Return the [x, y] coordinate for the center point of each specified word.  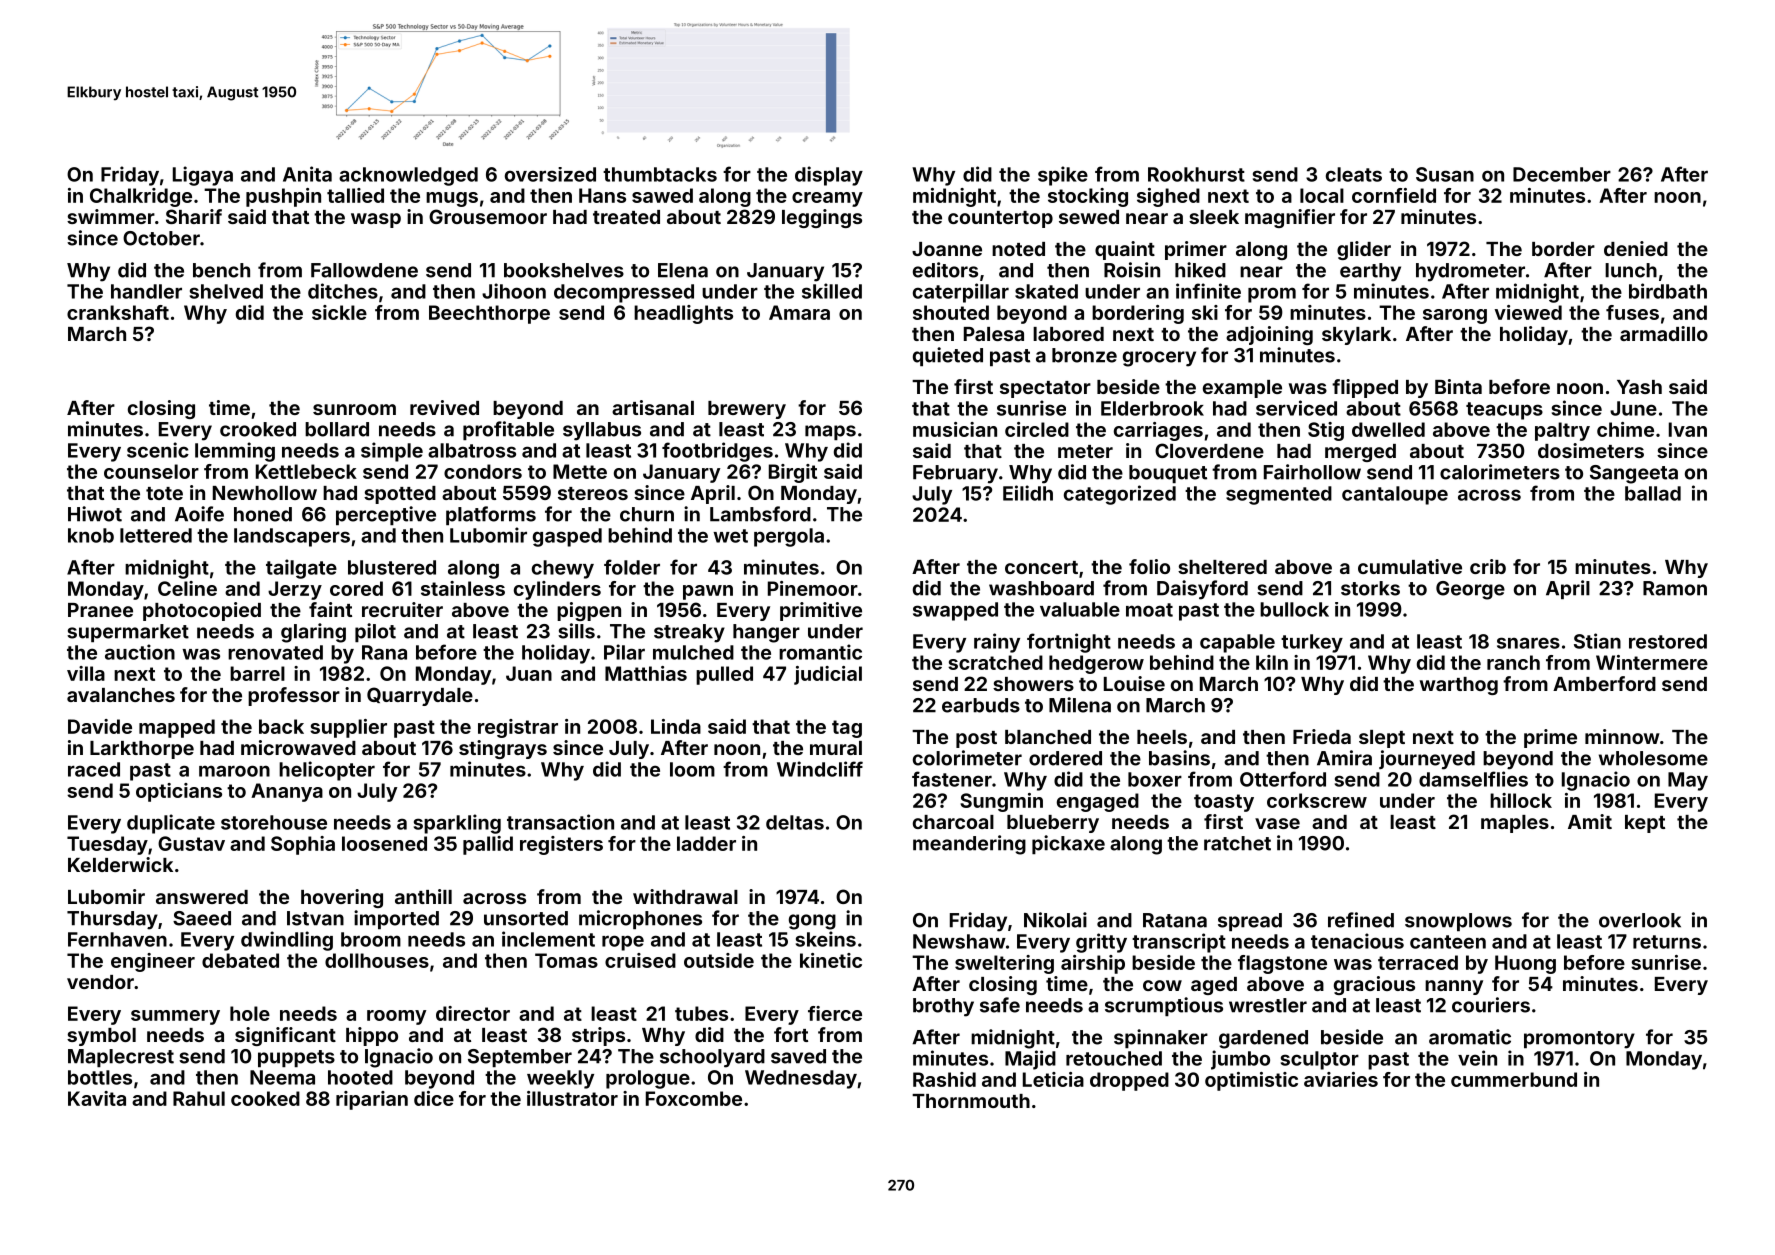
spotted [400, 495]
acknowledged [408, 176]
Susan [1445, 174]
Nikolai [1055, 920]
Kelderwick [120, 864]
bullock [1294, 609]
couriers [1491, 1005]
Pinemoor [813, 588]
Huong [1525, 964]
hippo [372, 1036]
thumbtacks [660, 174]
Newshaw [959, 941]
